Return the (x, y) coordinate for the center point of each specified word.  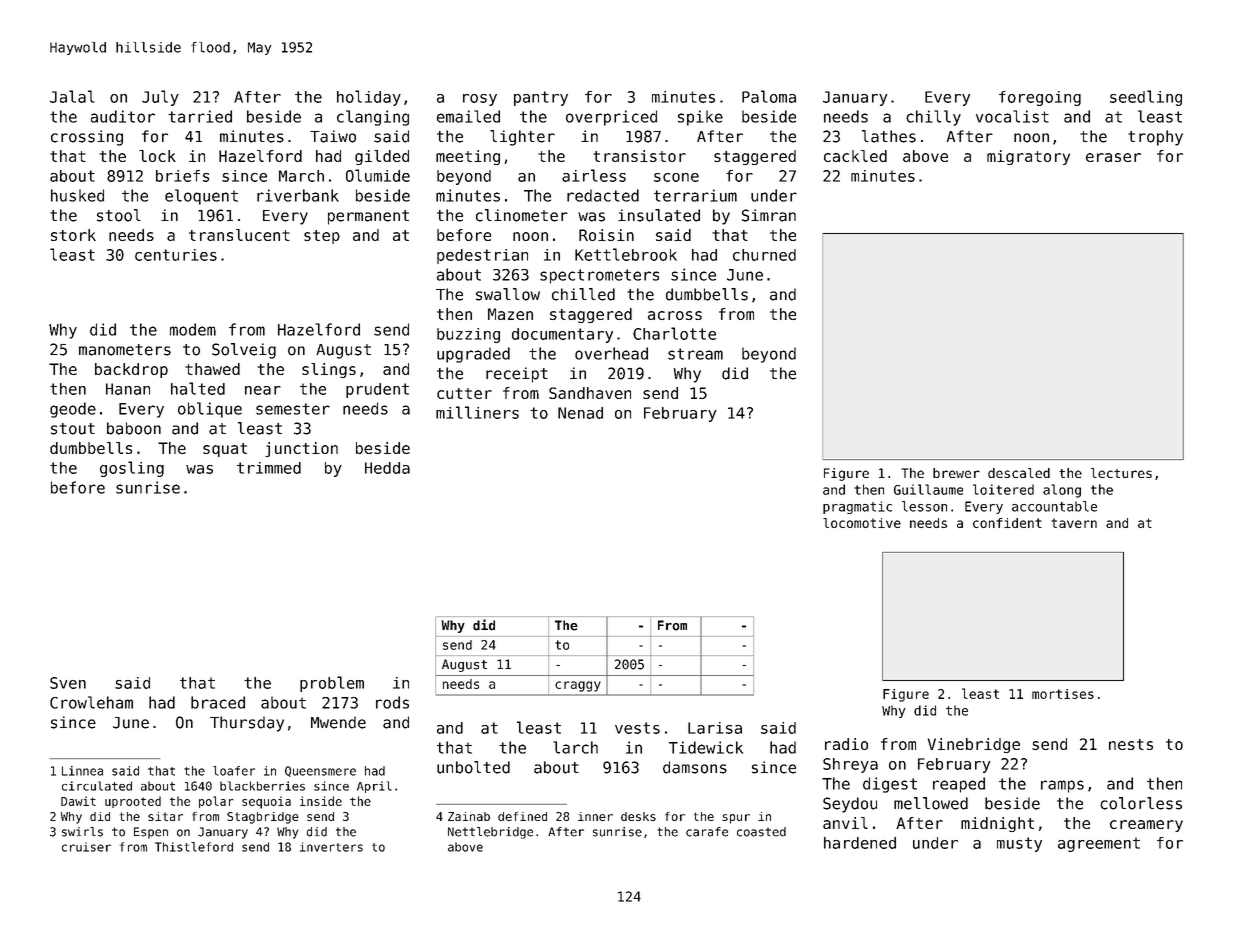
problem (332, 684)
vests (637, 728)
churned (764, 255)
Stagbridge (263, 818)
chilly (933, 118)
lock (157, 156)
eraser (1113, 157)
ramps (1062, 786)
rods (392, 702)
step (322, 237)
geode (73, 410)
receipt (517, 375)
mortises (1063, 694)
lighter (522, 138)
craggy (578, 686)
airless (594, 175)
